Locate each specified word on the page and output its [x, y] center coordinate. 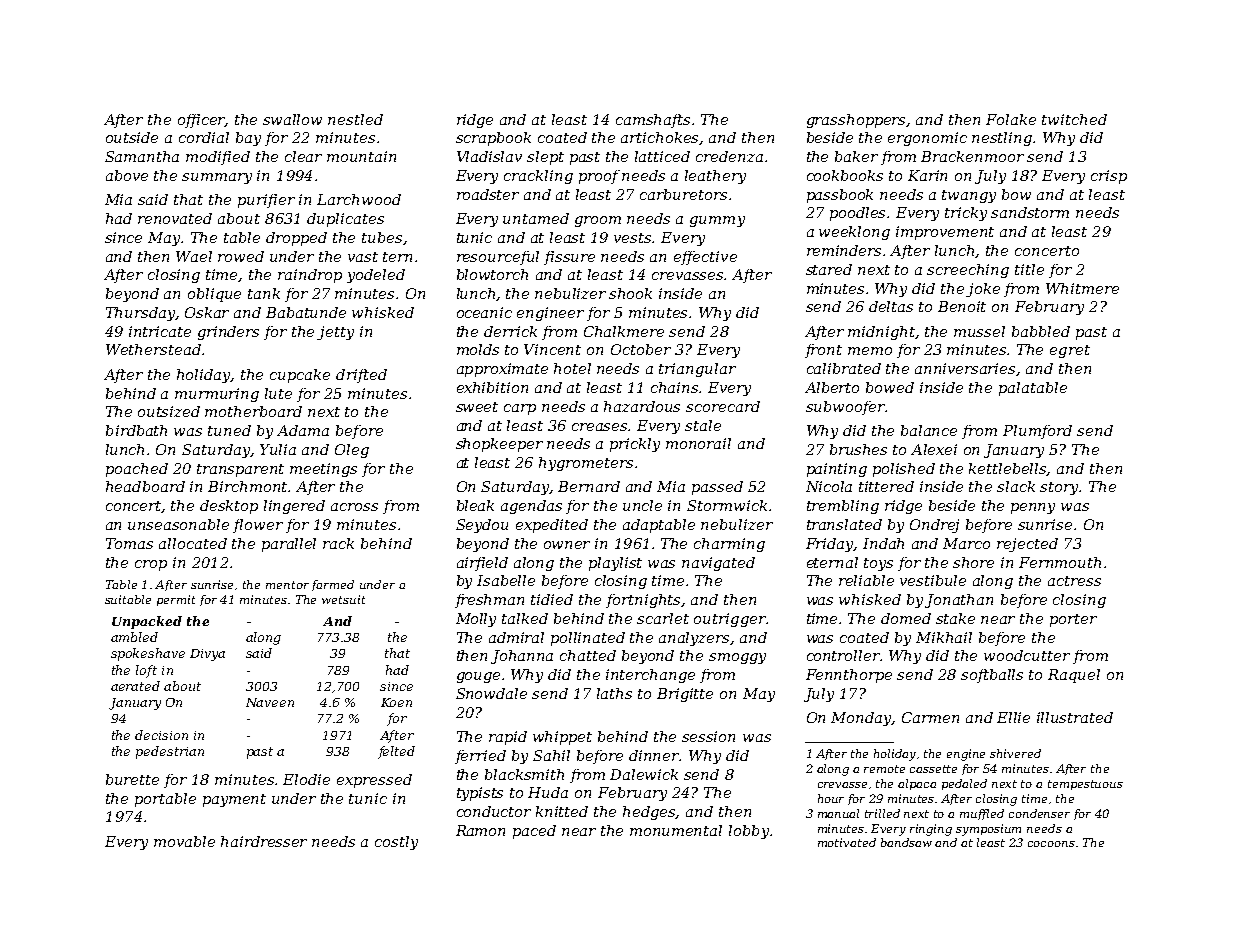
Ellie [1013, 717]
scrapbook [493, 139]
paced [534, 832]
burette [132, 779]
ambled [134, 637]
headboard [145, 486]
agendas [531, 507]
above [127, 175]
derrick [510, 331]
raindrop [310, 276]
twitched [1074, 119]
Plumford [1037, 432]
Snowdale [491, 693]
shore [973, 562]
